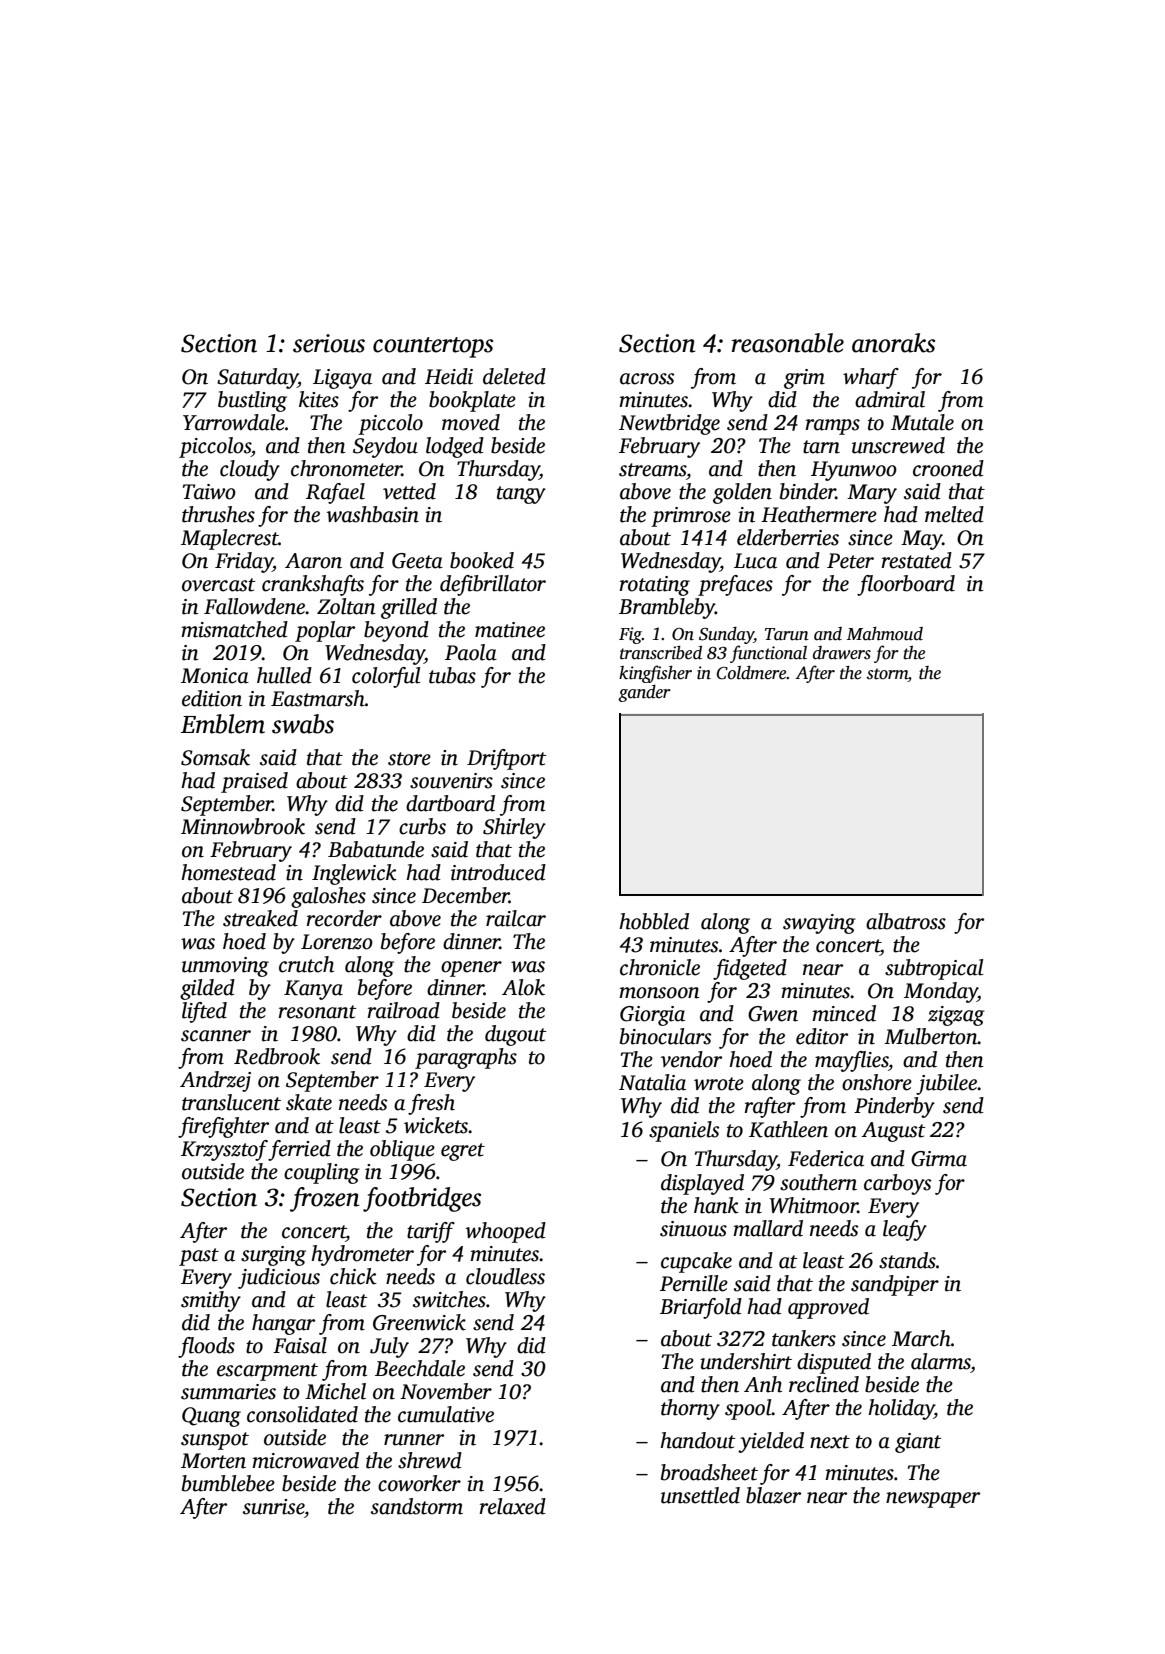 The height and width of the screenshot is (1654, 1165). What do you see at coordinates (893, 343) in the screenshot?
I see `anoraks` at bounding box center [893, 343].
